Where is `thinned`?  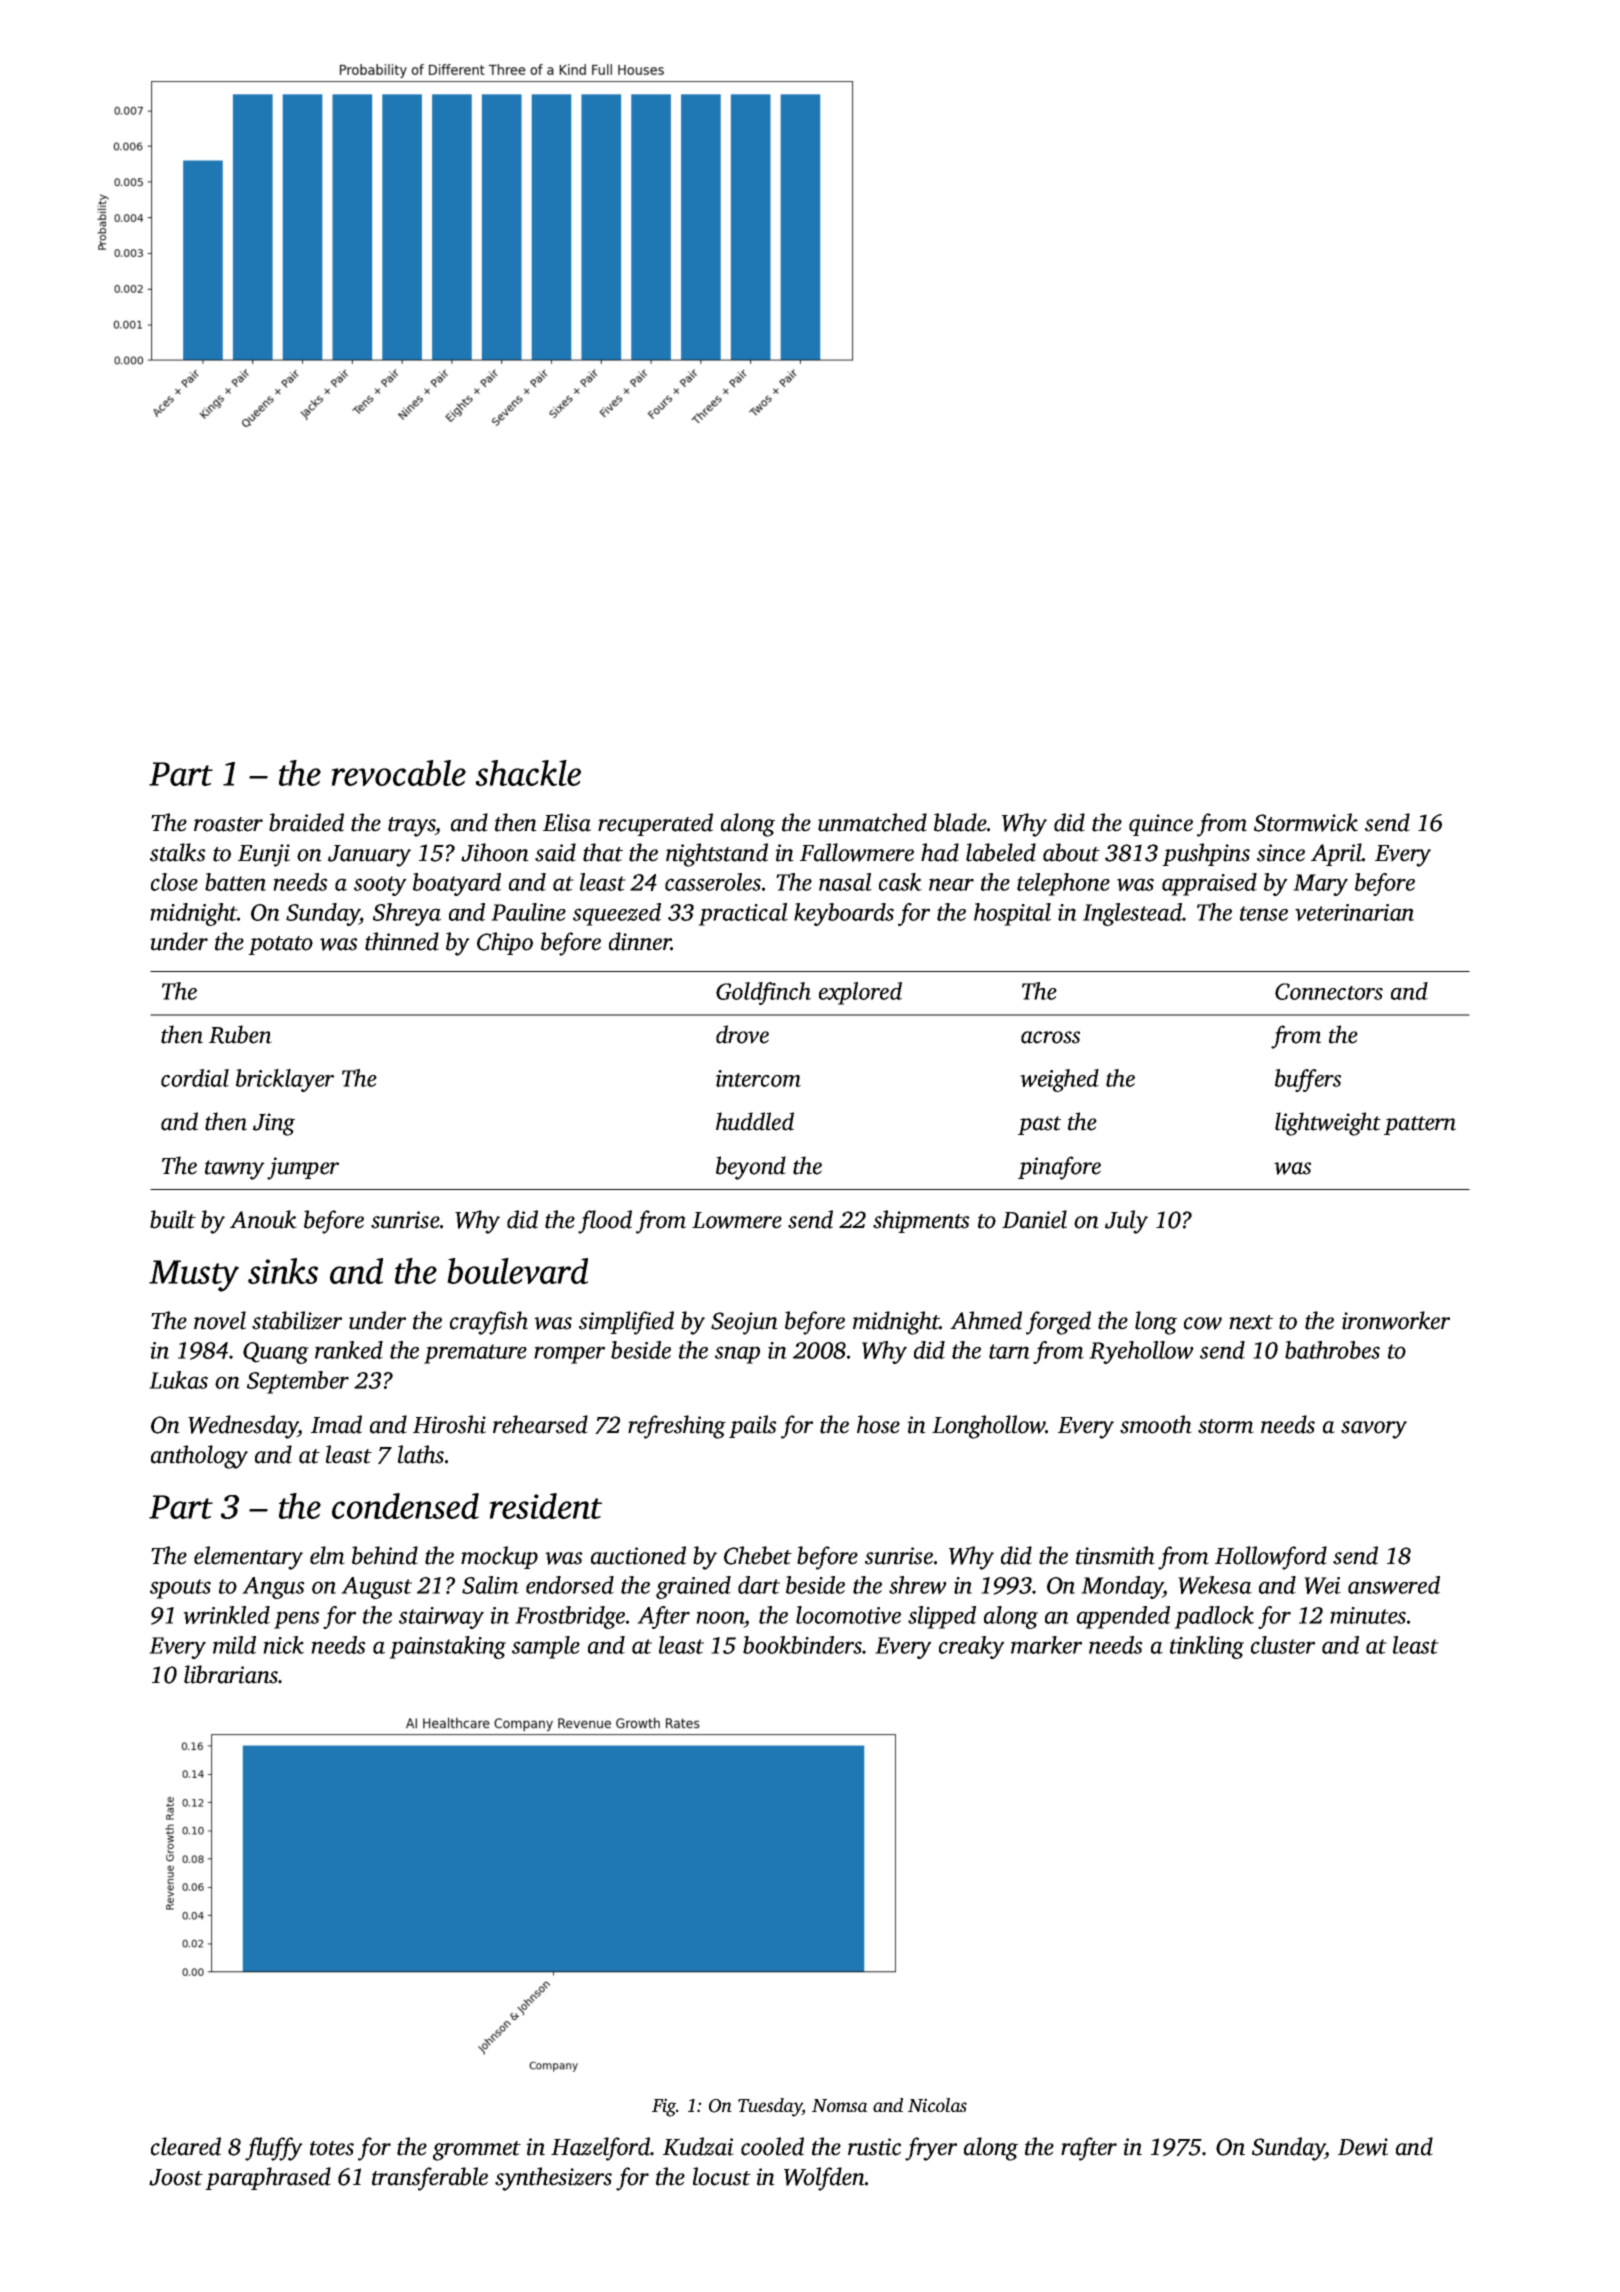 thinned is located at coordinates (402, 941).
